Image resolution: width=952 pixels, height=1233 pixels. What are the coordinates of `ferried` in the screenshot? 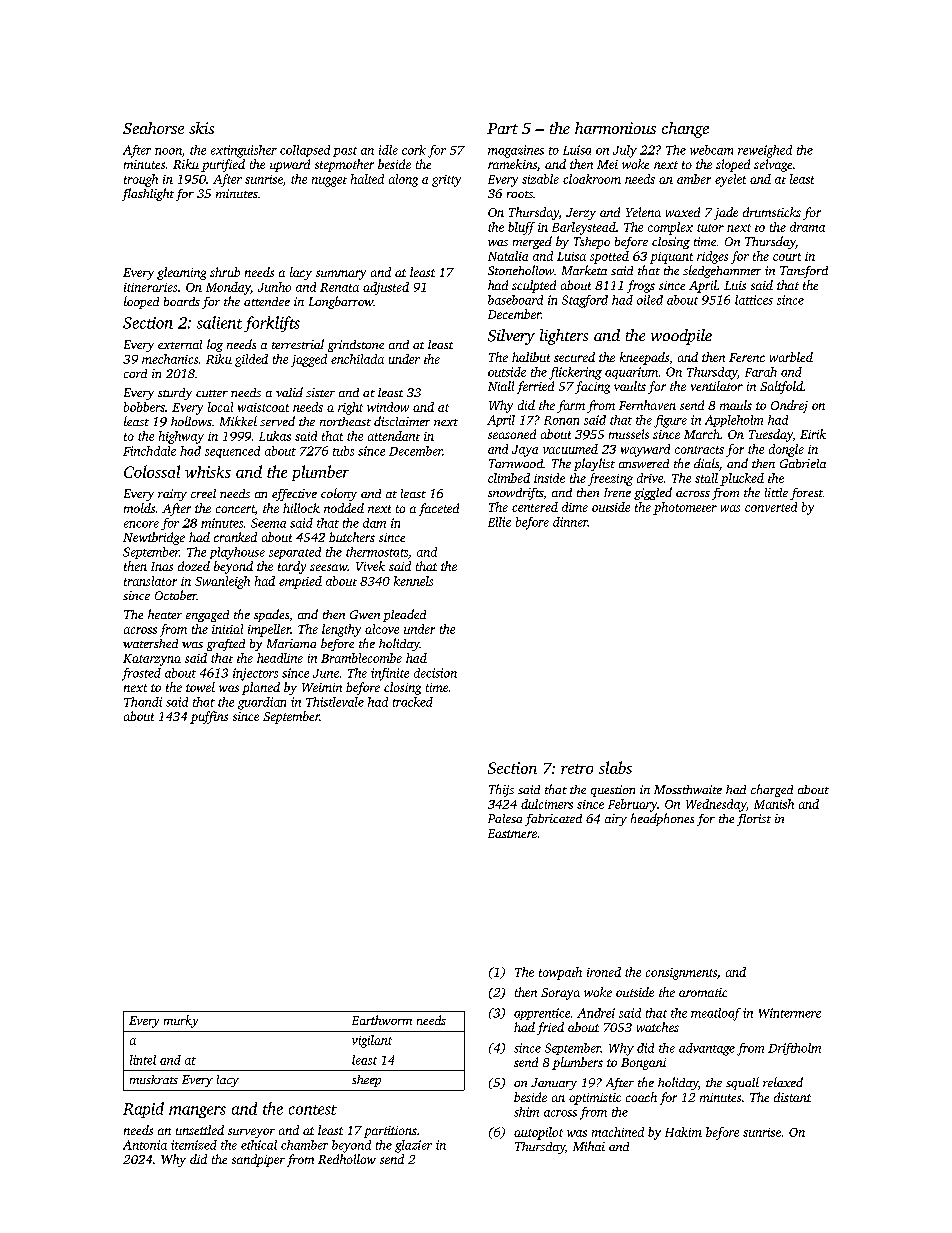 It's located at (535, 387).
